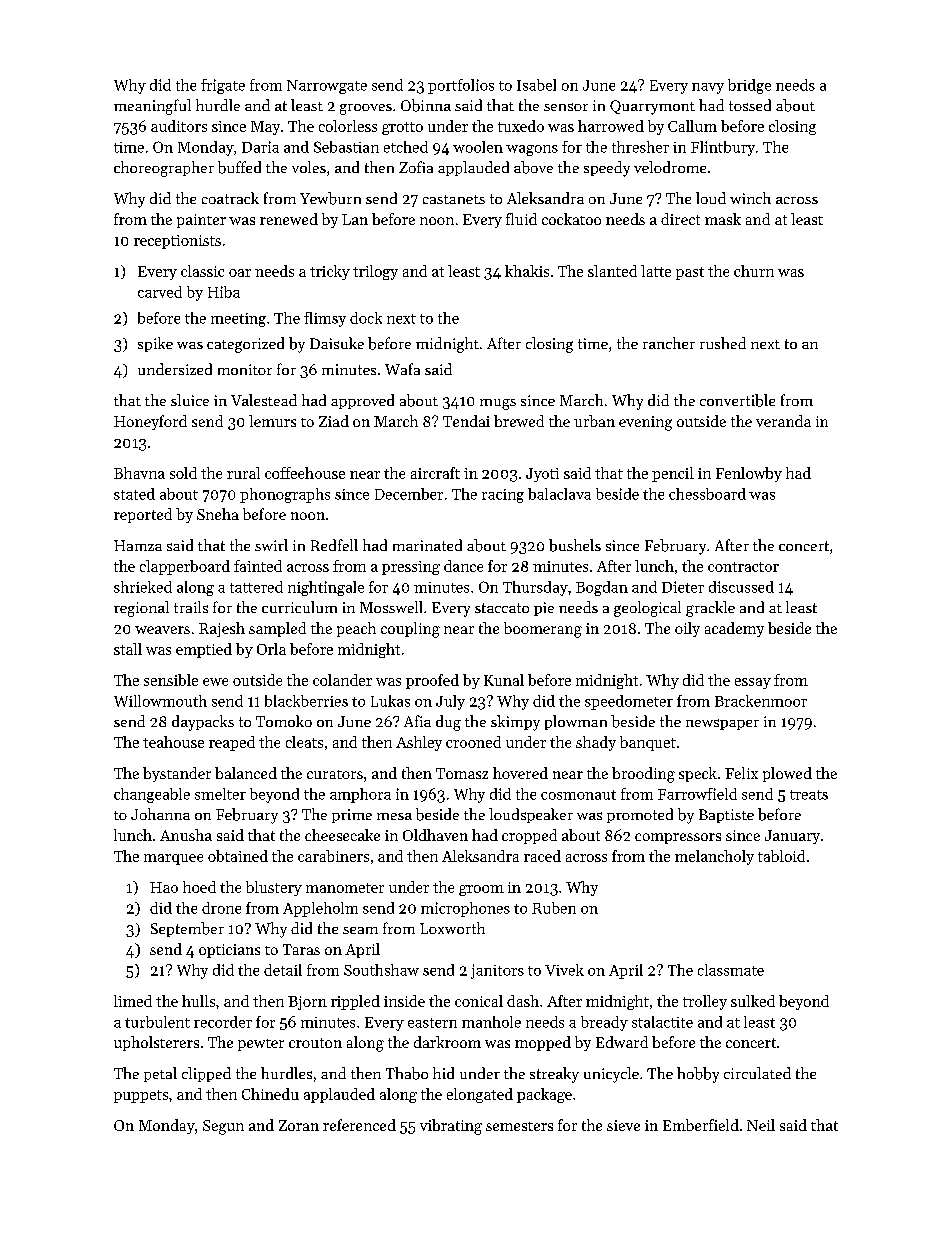 Image resolution: width=952 pixels, height=1233 pixels. Describe the element at coordinates (221, 908) in the document. I see `drone` at that location.
